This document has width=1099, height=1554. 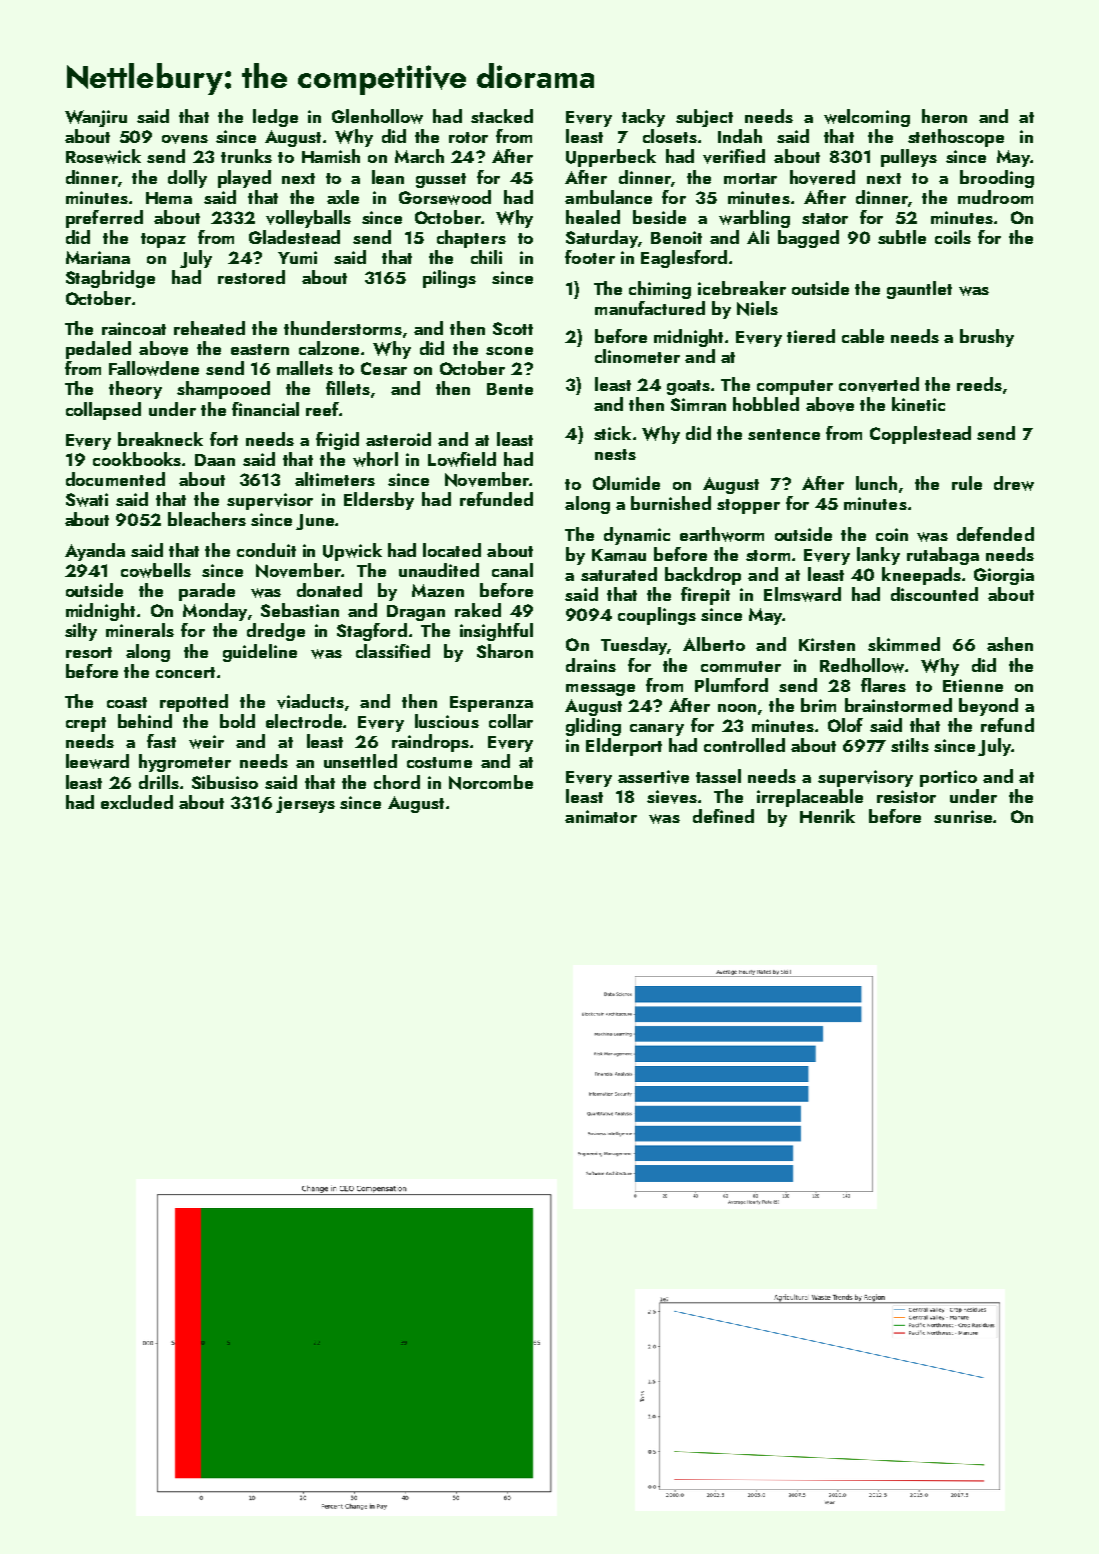 What do you see at coordinates (377, 116) in the document?
I see `Glenhollow` at bounding box center [377, 116].
